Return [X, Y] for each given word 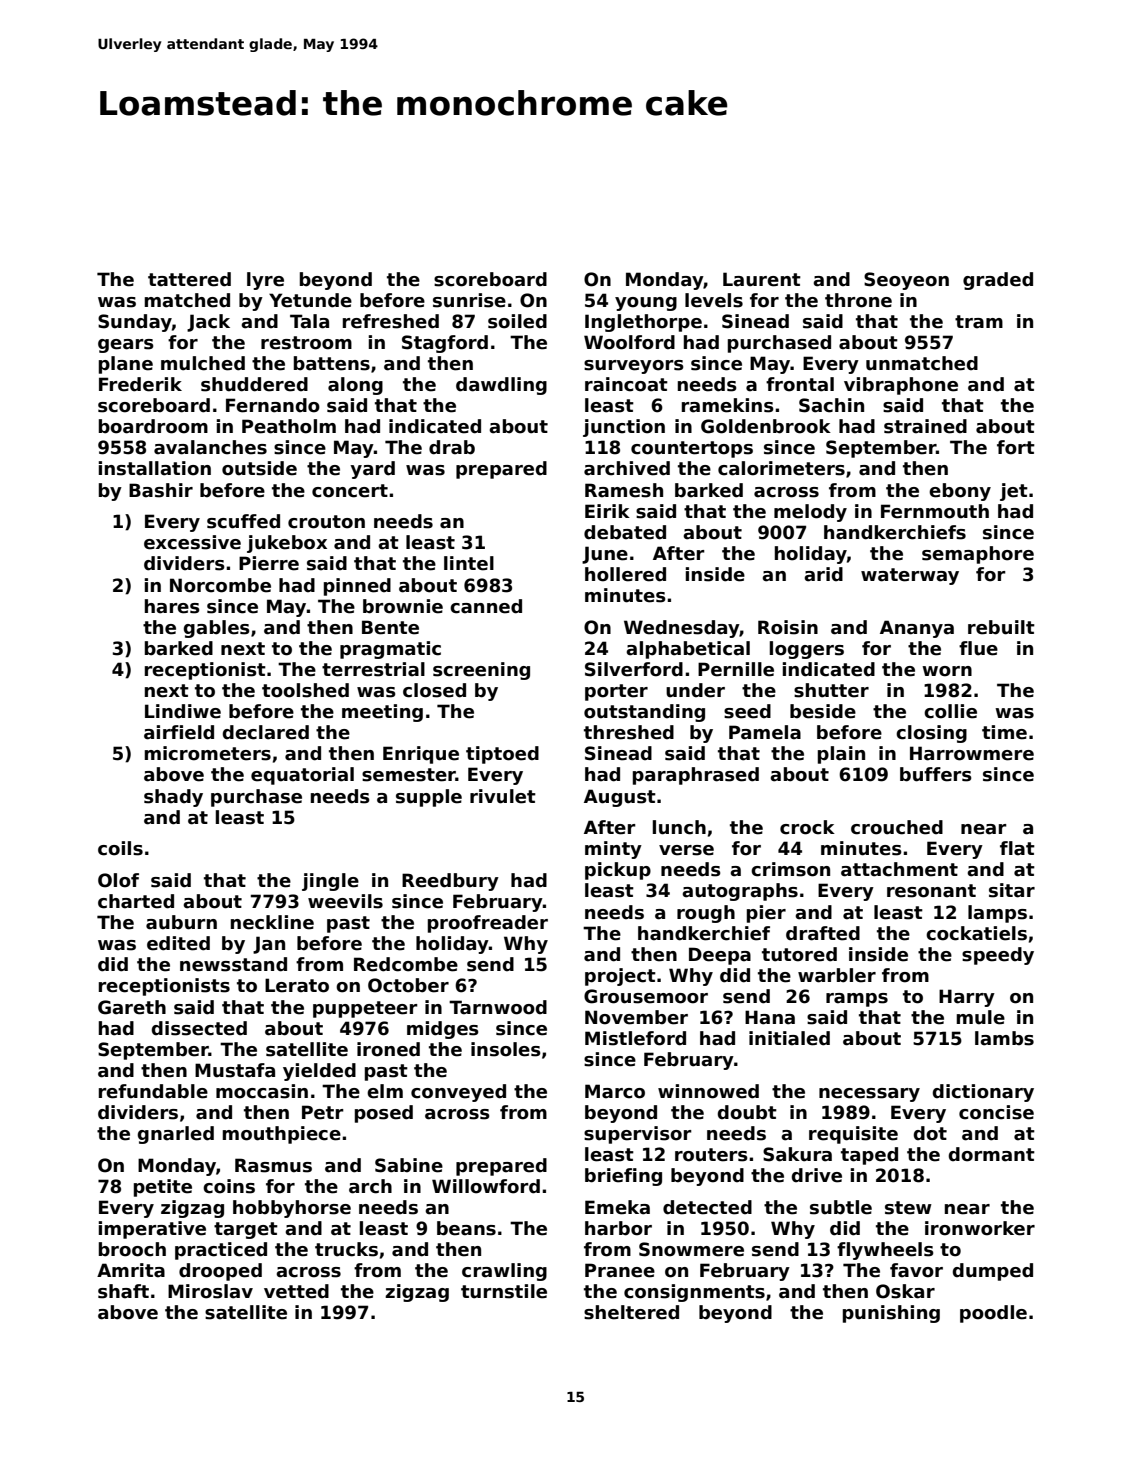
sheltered [631, 1312]
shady [173, 798]
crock [807, 827]
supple [429, 798]
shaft [123, 1291]
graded [998, 281]
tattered [189, 279]
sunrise [469, 300]
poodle [993, 1314]
